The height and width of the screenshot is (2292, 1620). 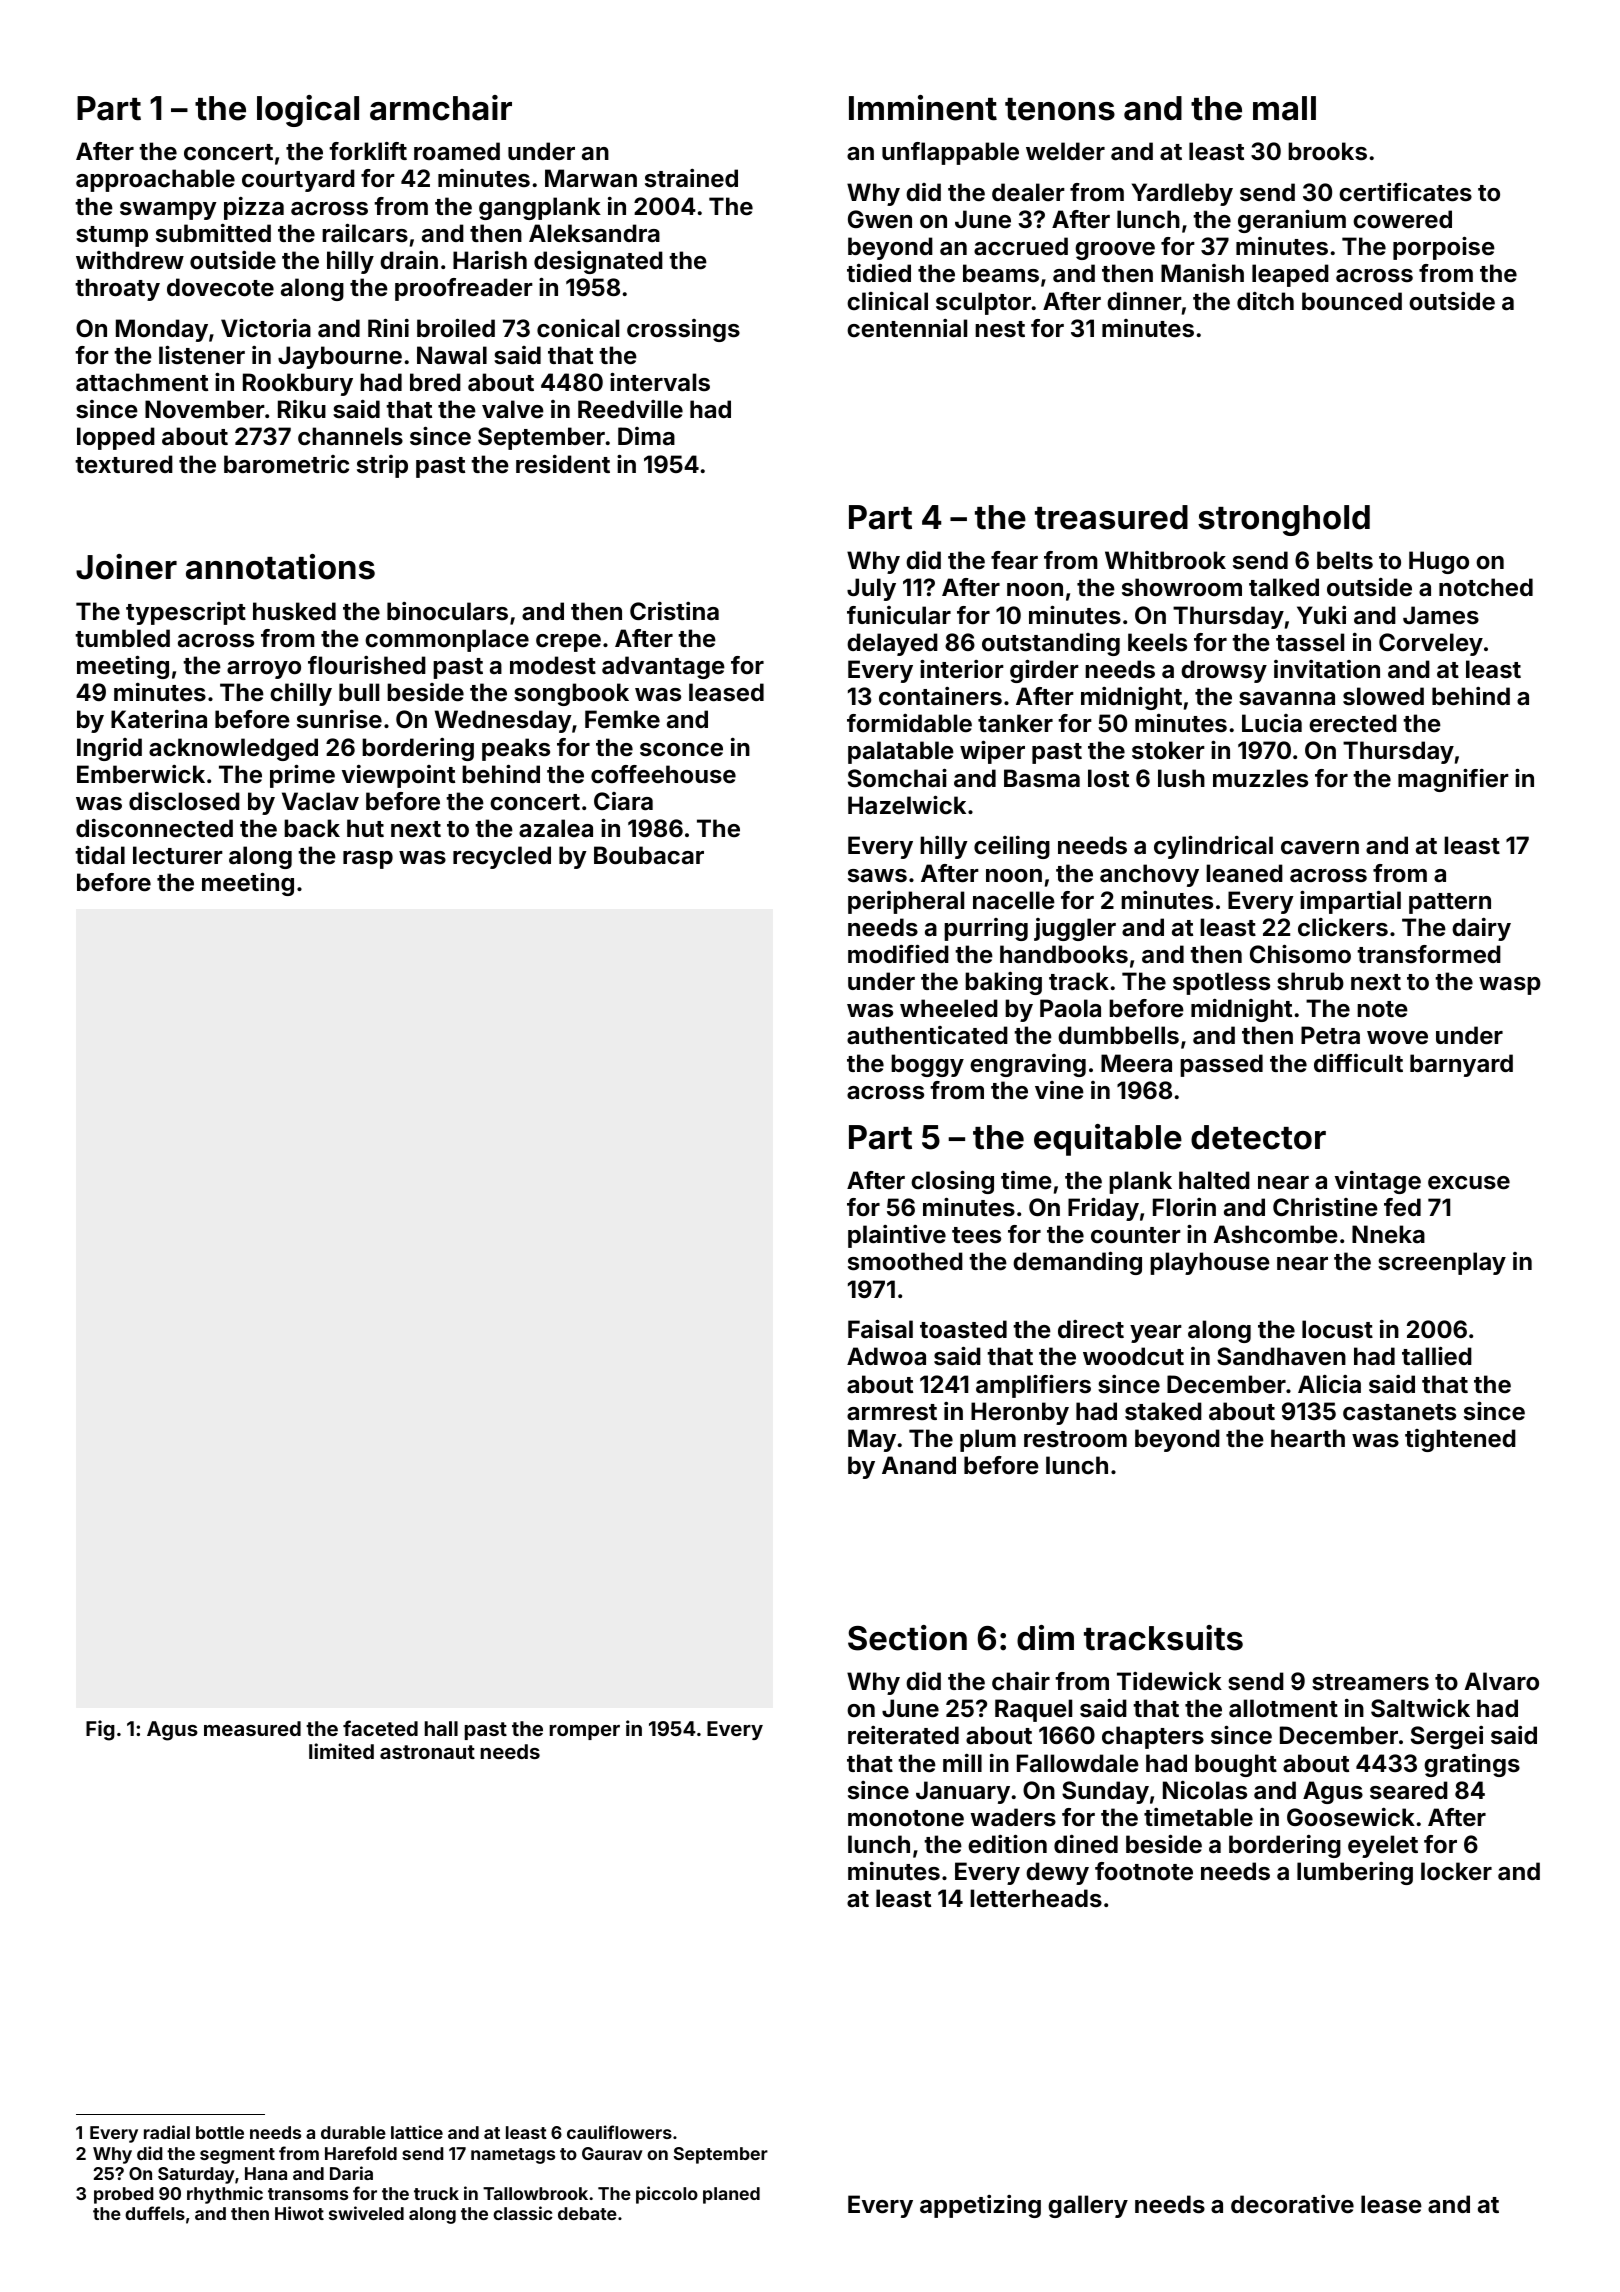 I want to click on Imminent, so click(x=923, y=108).
